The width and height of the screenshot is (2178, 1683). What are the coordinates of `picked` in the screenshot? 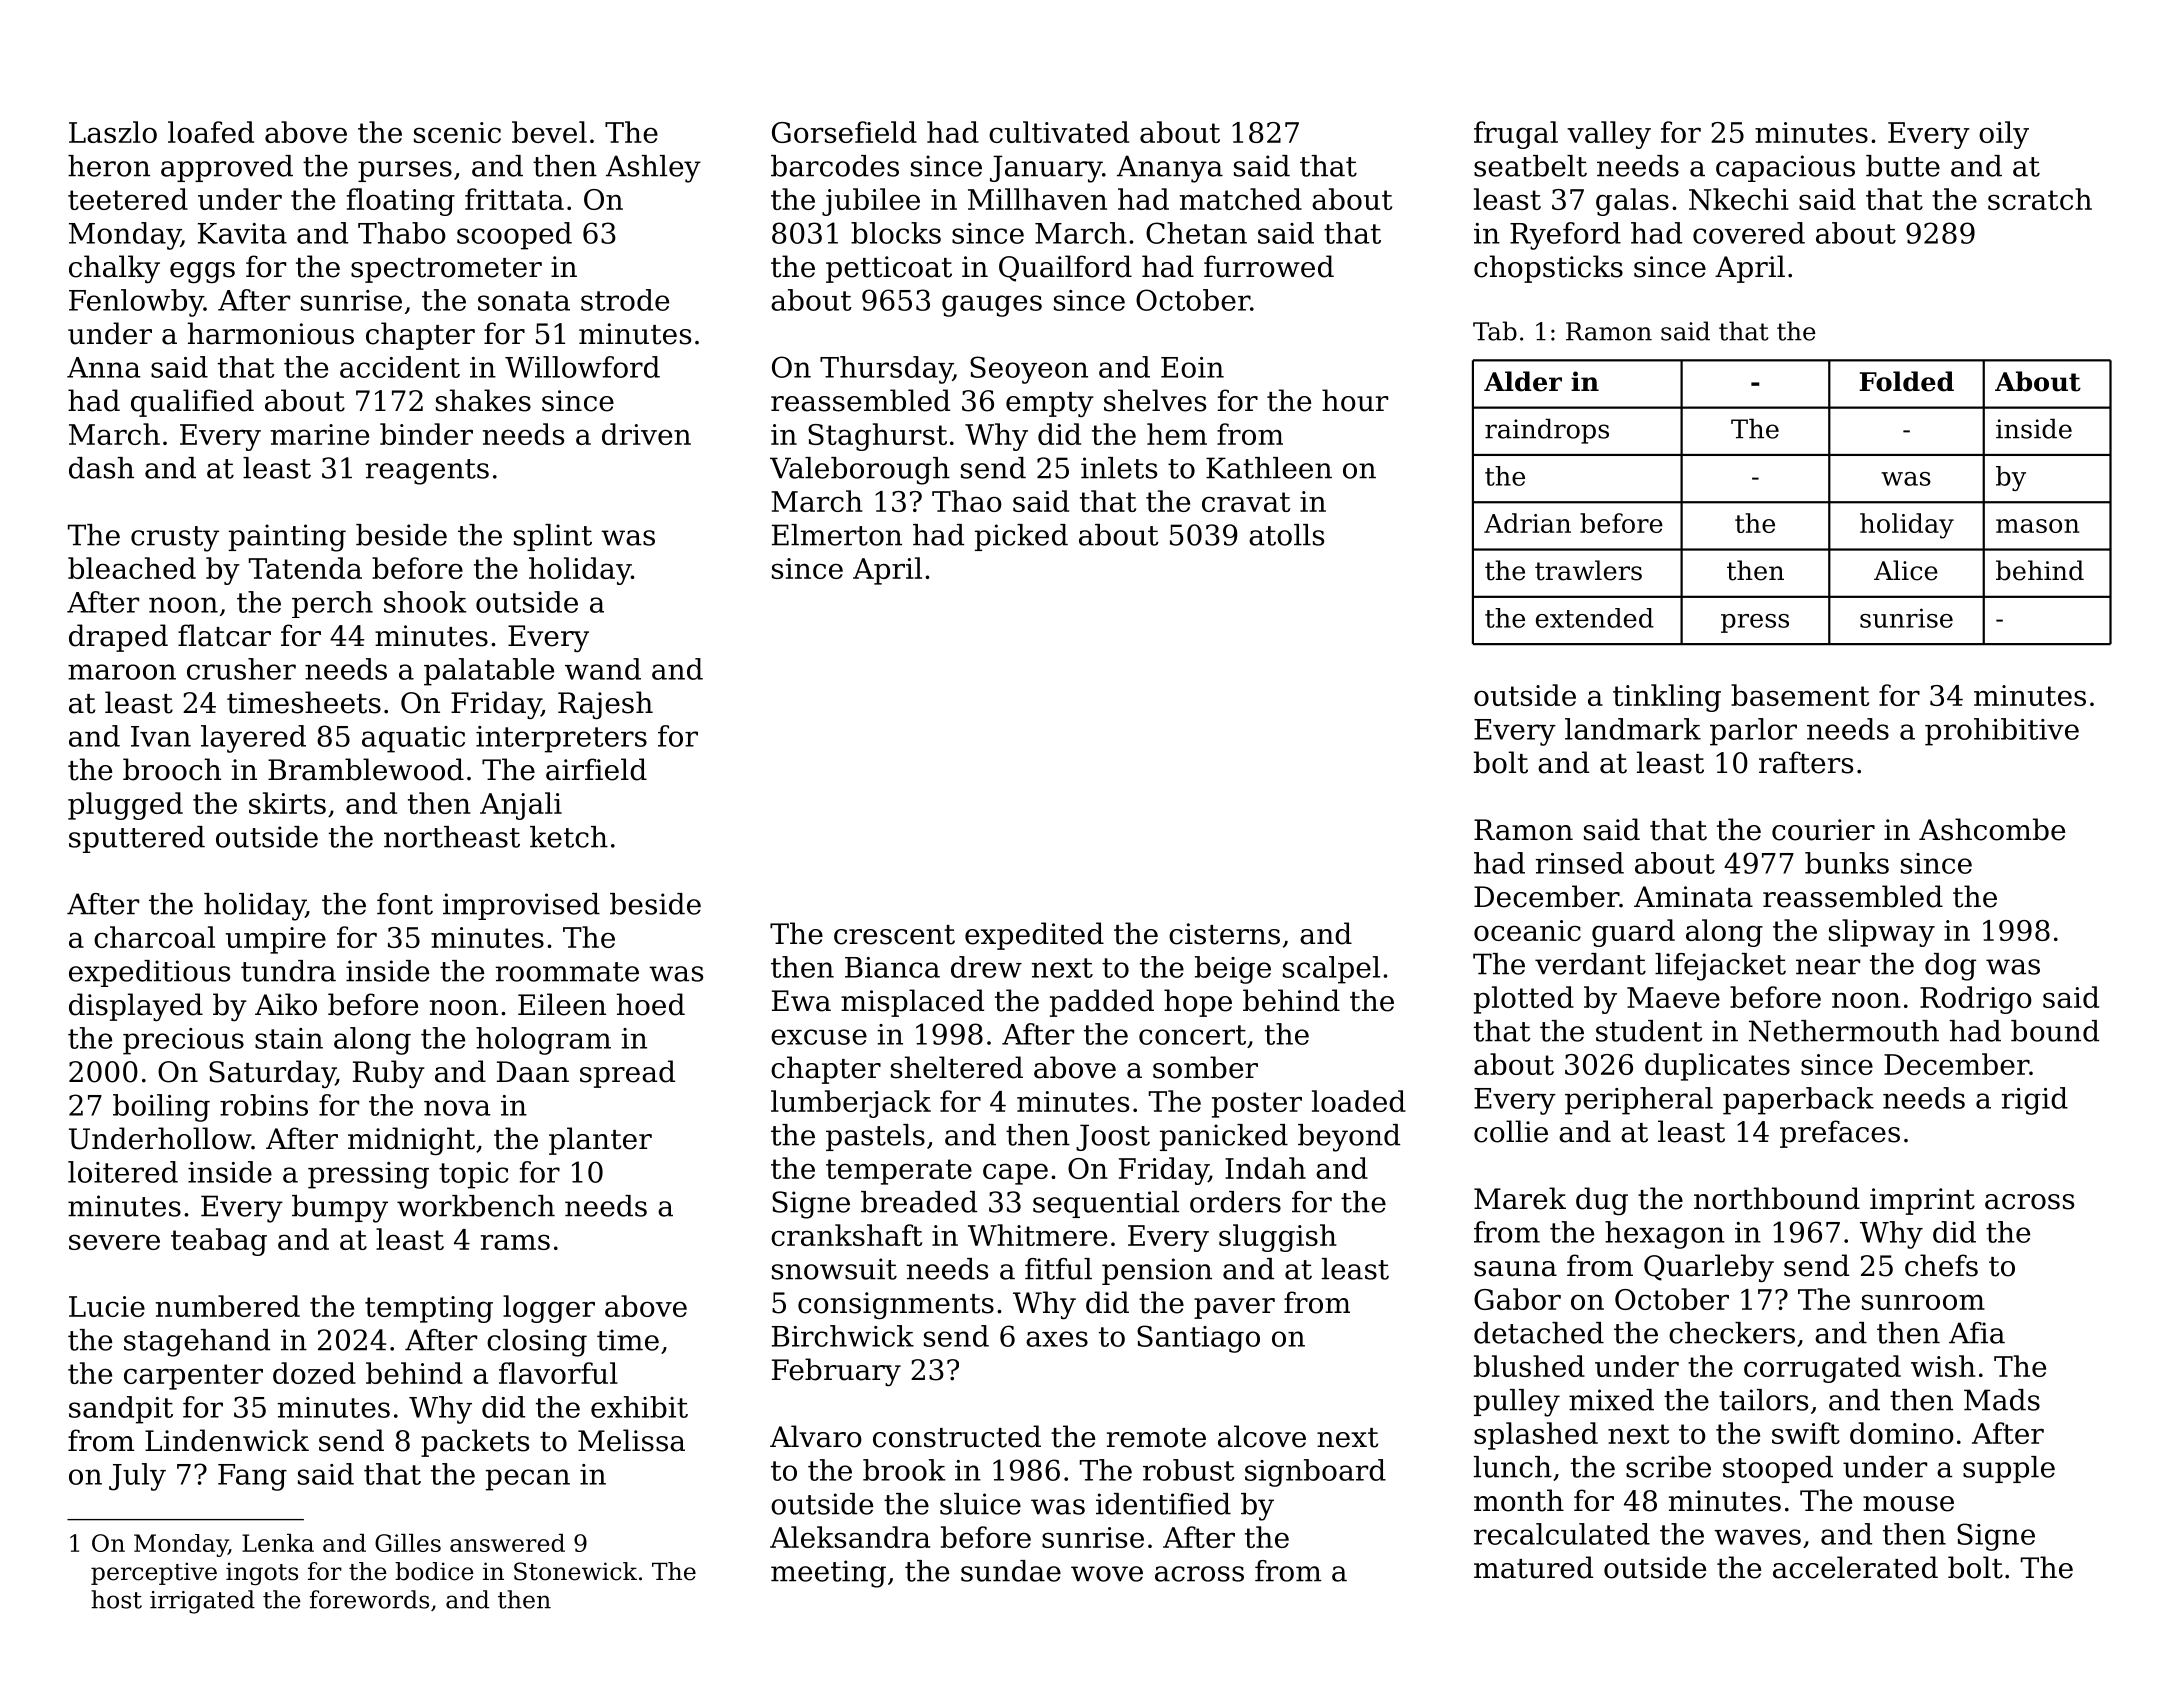 It's located at (1021, 537).
